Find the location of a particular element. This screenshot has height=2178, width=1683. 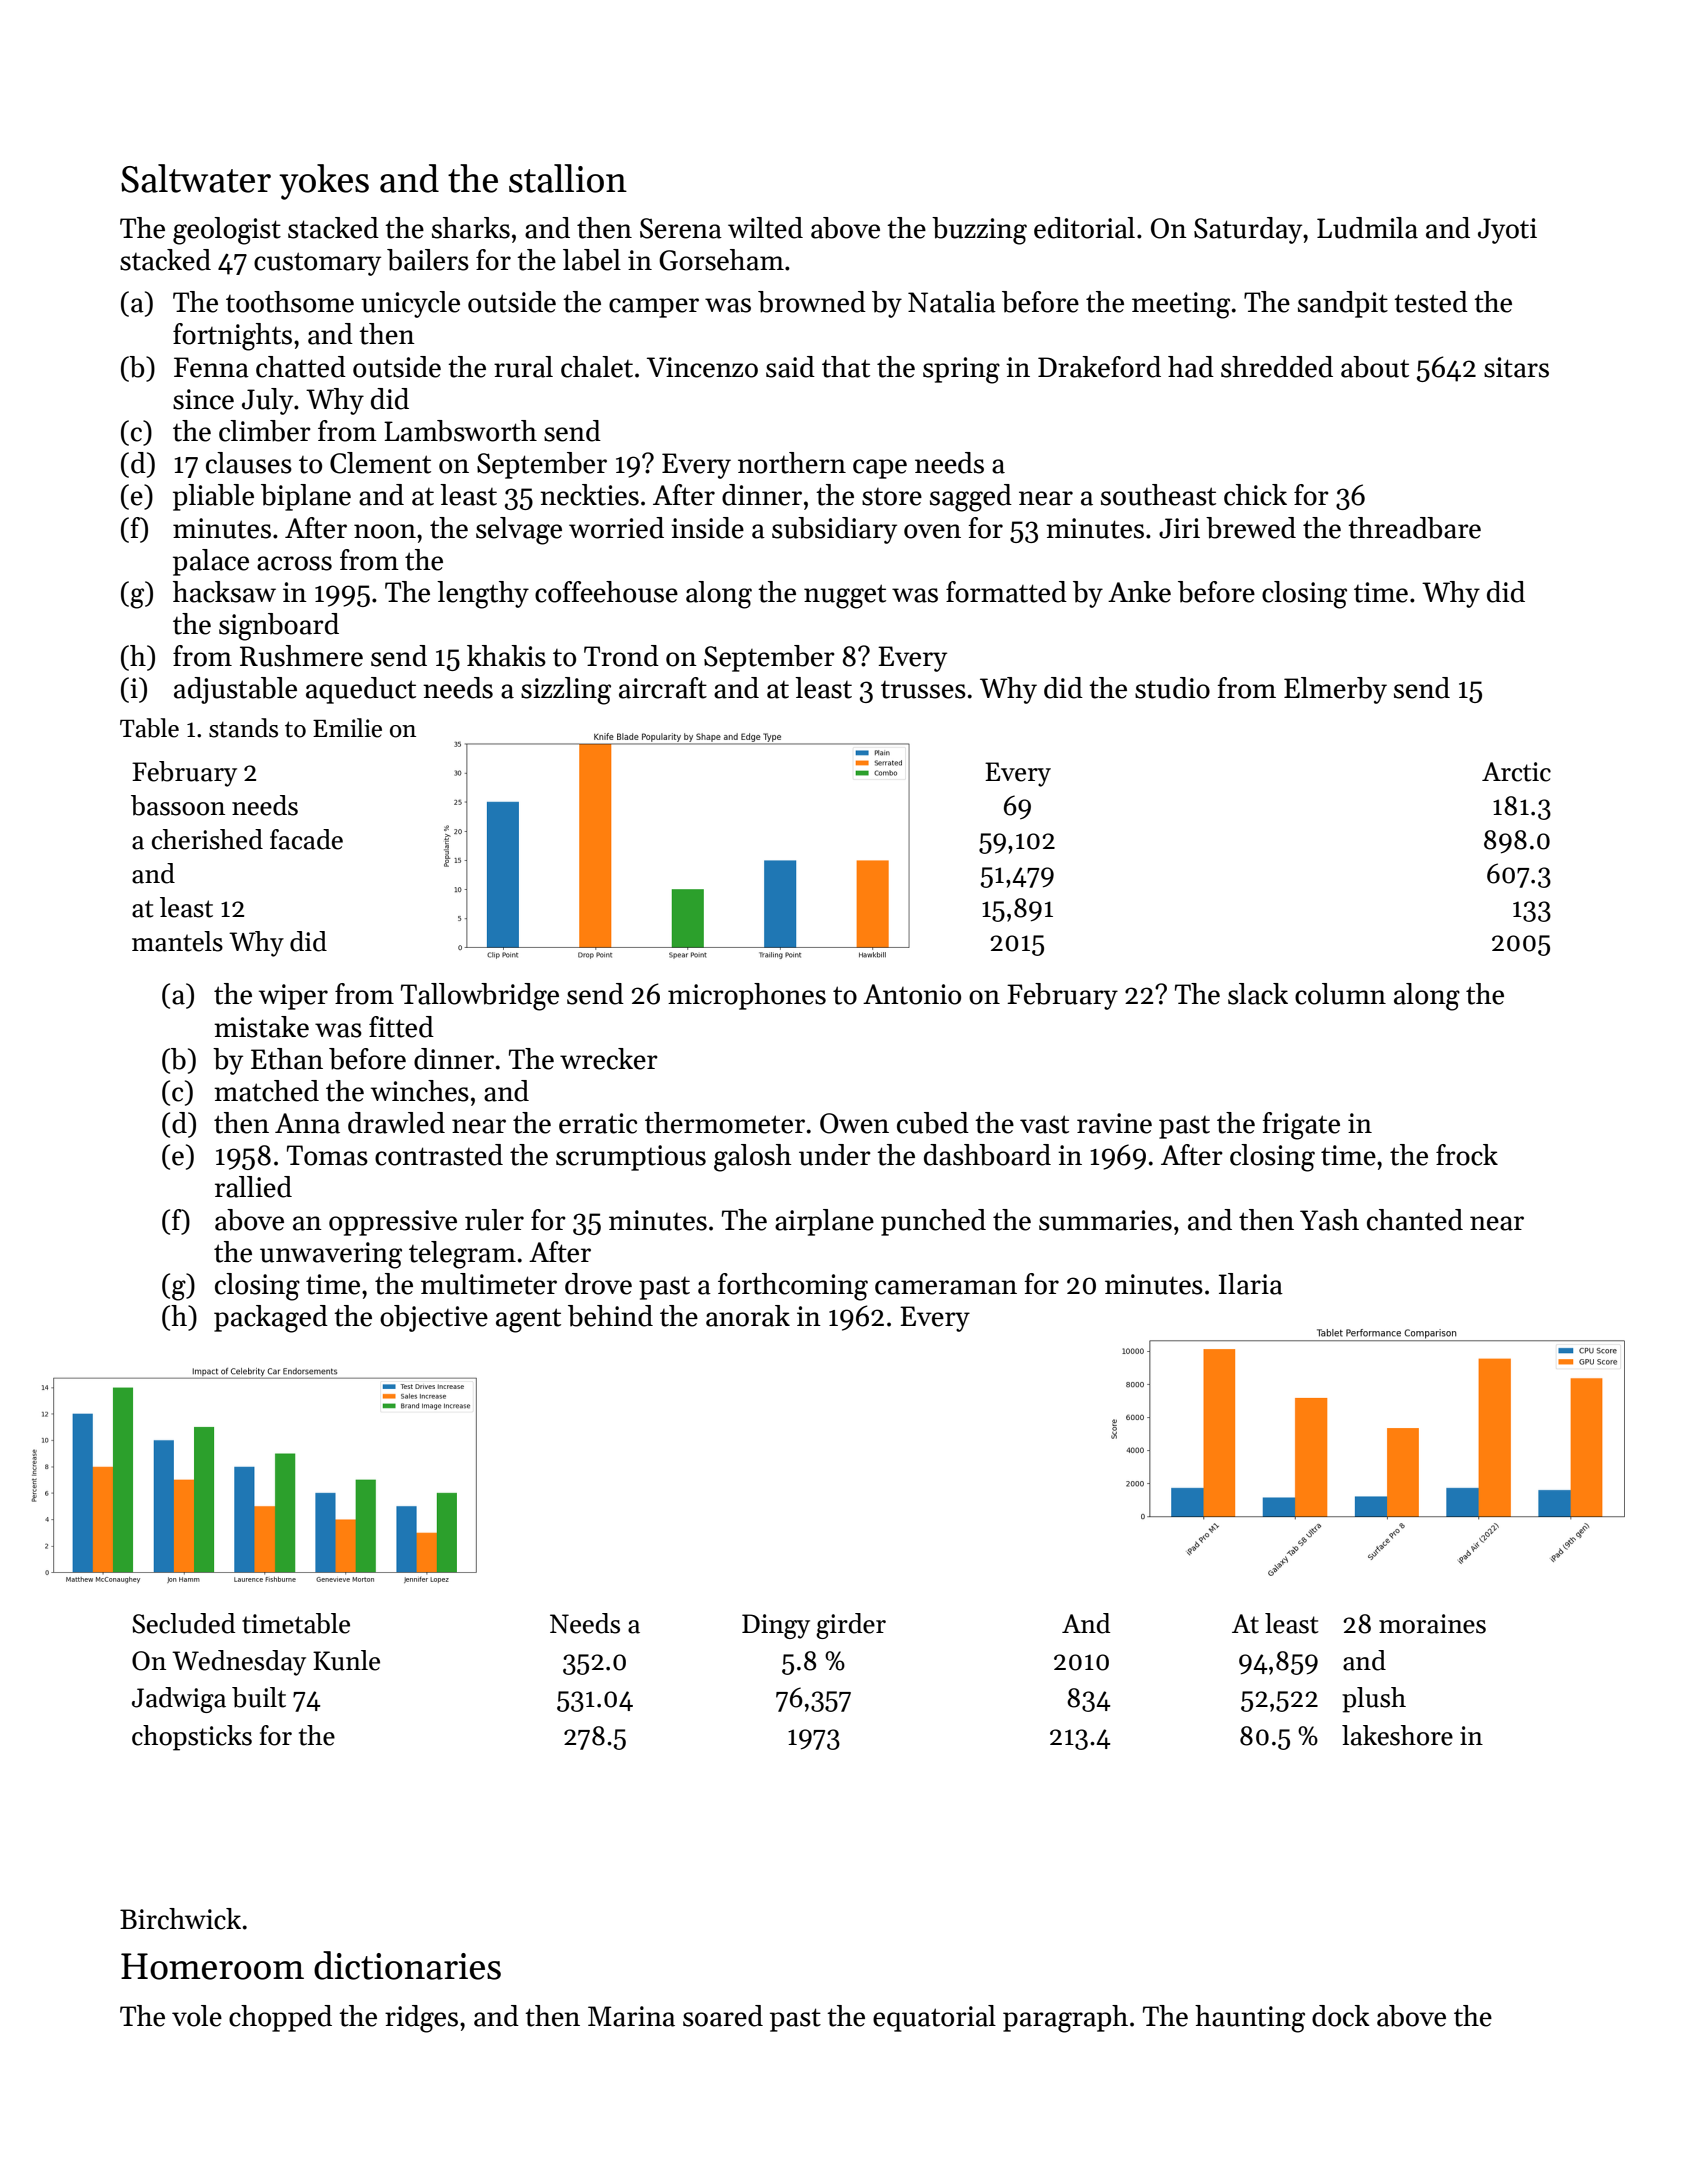

threadbare is located at coordinates (1414, 528).
